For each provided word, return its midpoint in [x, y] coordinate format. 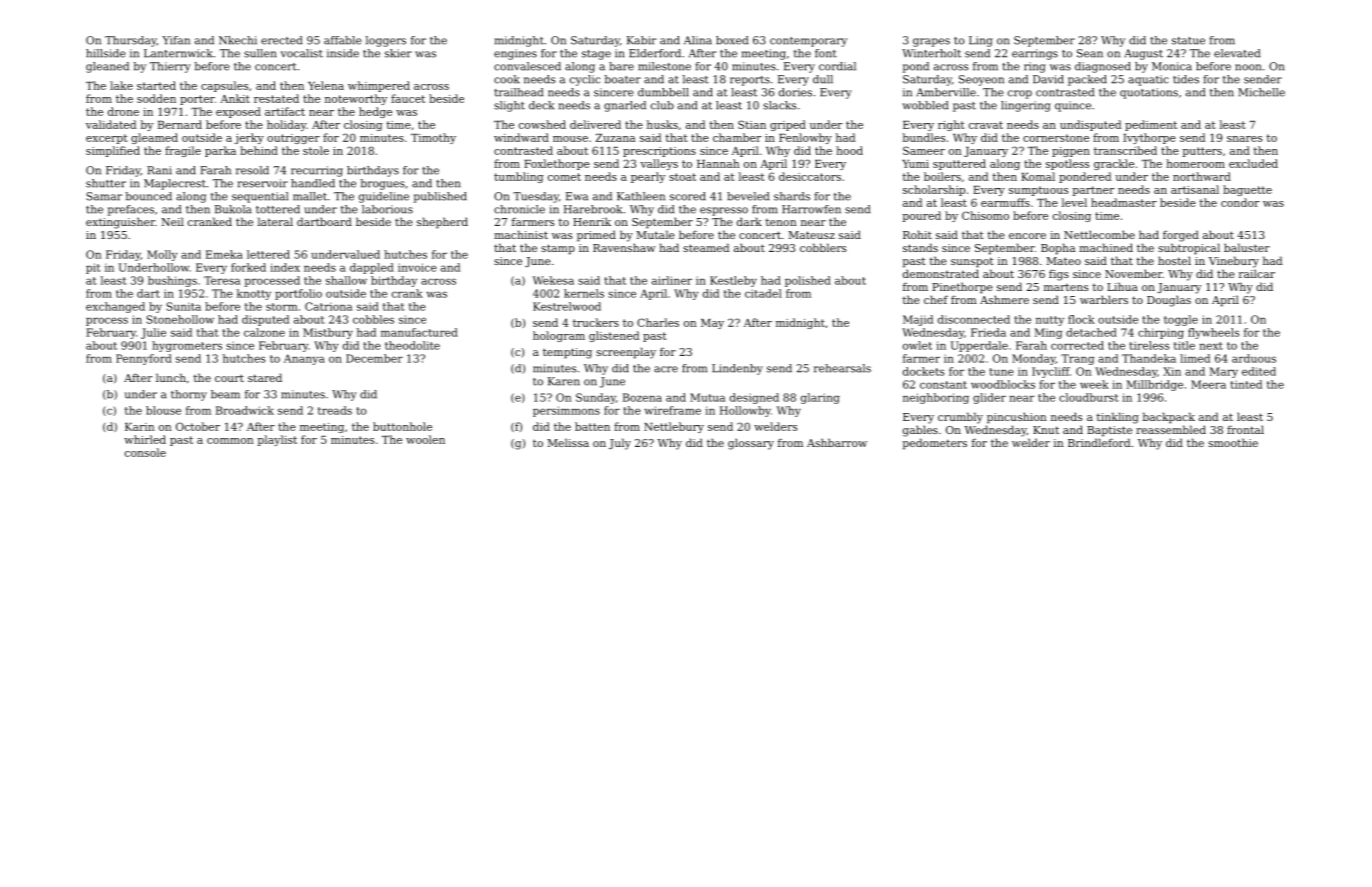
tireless [1149, 345]
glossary [751, 444]
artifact [285, 111]
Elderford [655, 53]
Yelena [326, 85]
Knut [1046, 430]
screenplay [626, 353]
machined [1106, 247]
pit [93, 268]
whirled [145, 439]
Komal [1038, 176]
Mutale [655, 234]
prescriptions [659, 152]
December [374, 358]
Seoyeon [981, 80]
